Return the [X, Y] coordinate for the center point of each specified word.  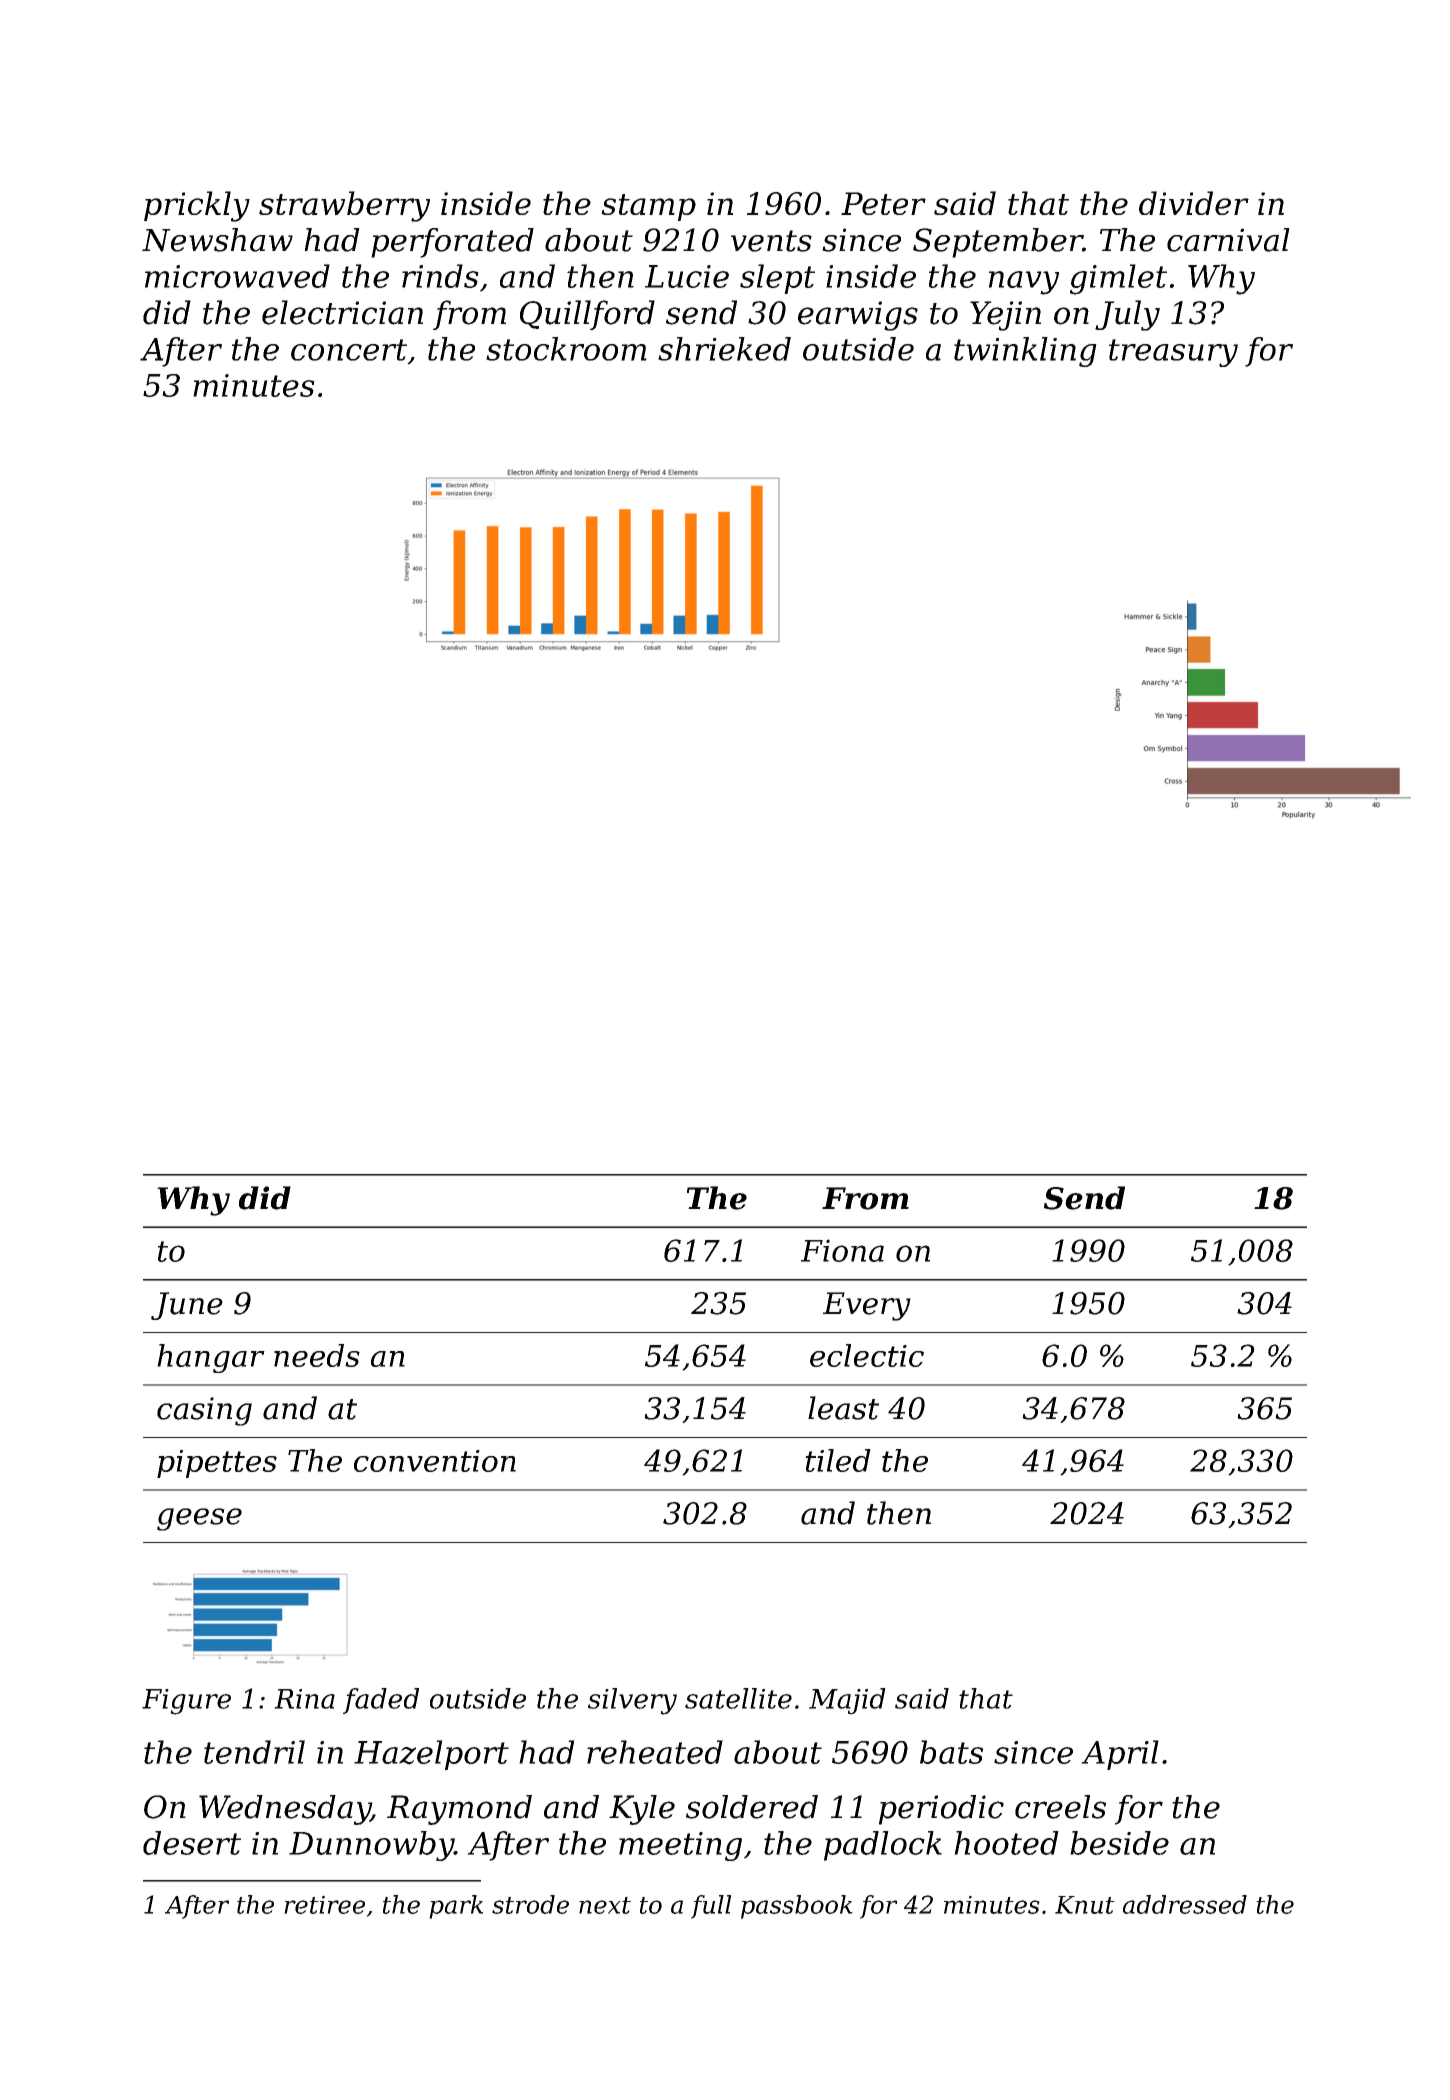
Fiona [842, 1250]
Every [867, 1306]
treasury [1173, 353]
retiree [324, 1904]
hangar [211, 1358]
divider [1194, 203]
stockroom [566, 349]
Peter [883, 203]
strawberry [344, 206]
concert [349, 350]
